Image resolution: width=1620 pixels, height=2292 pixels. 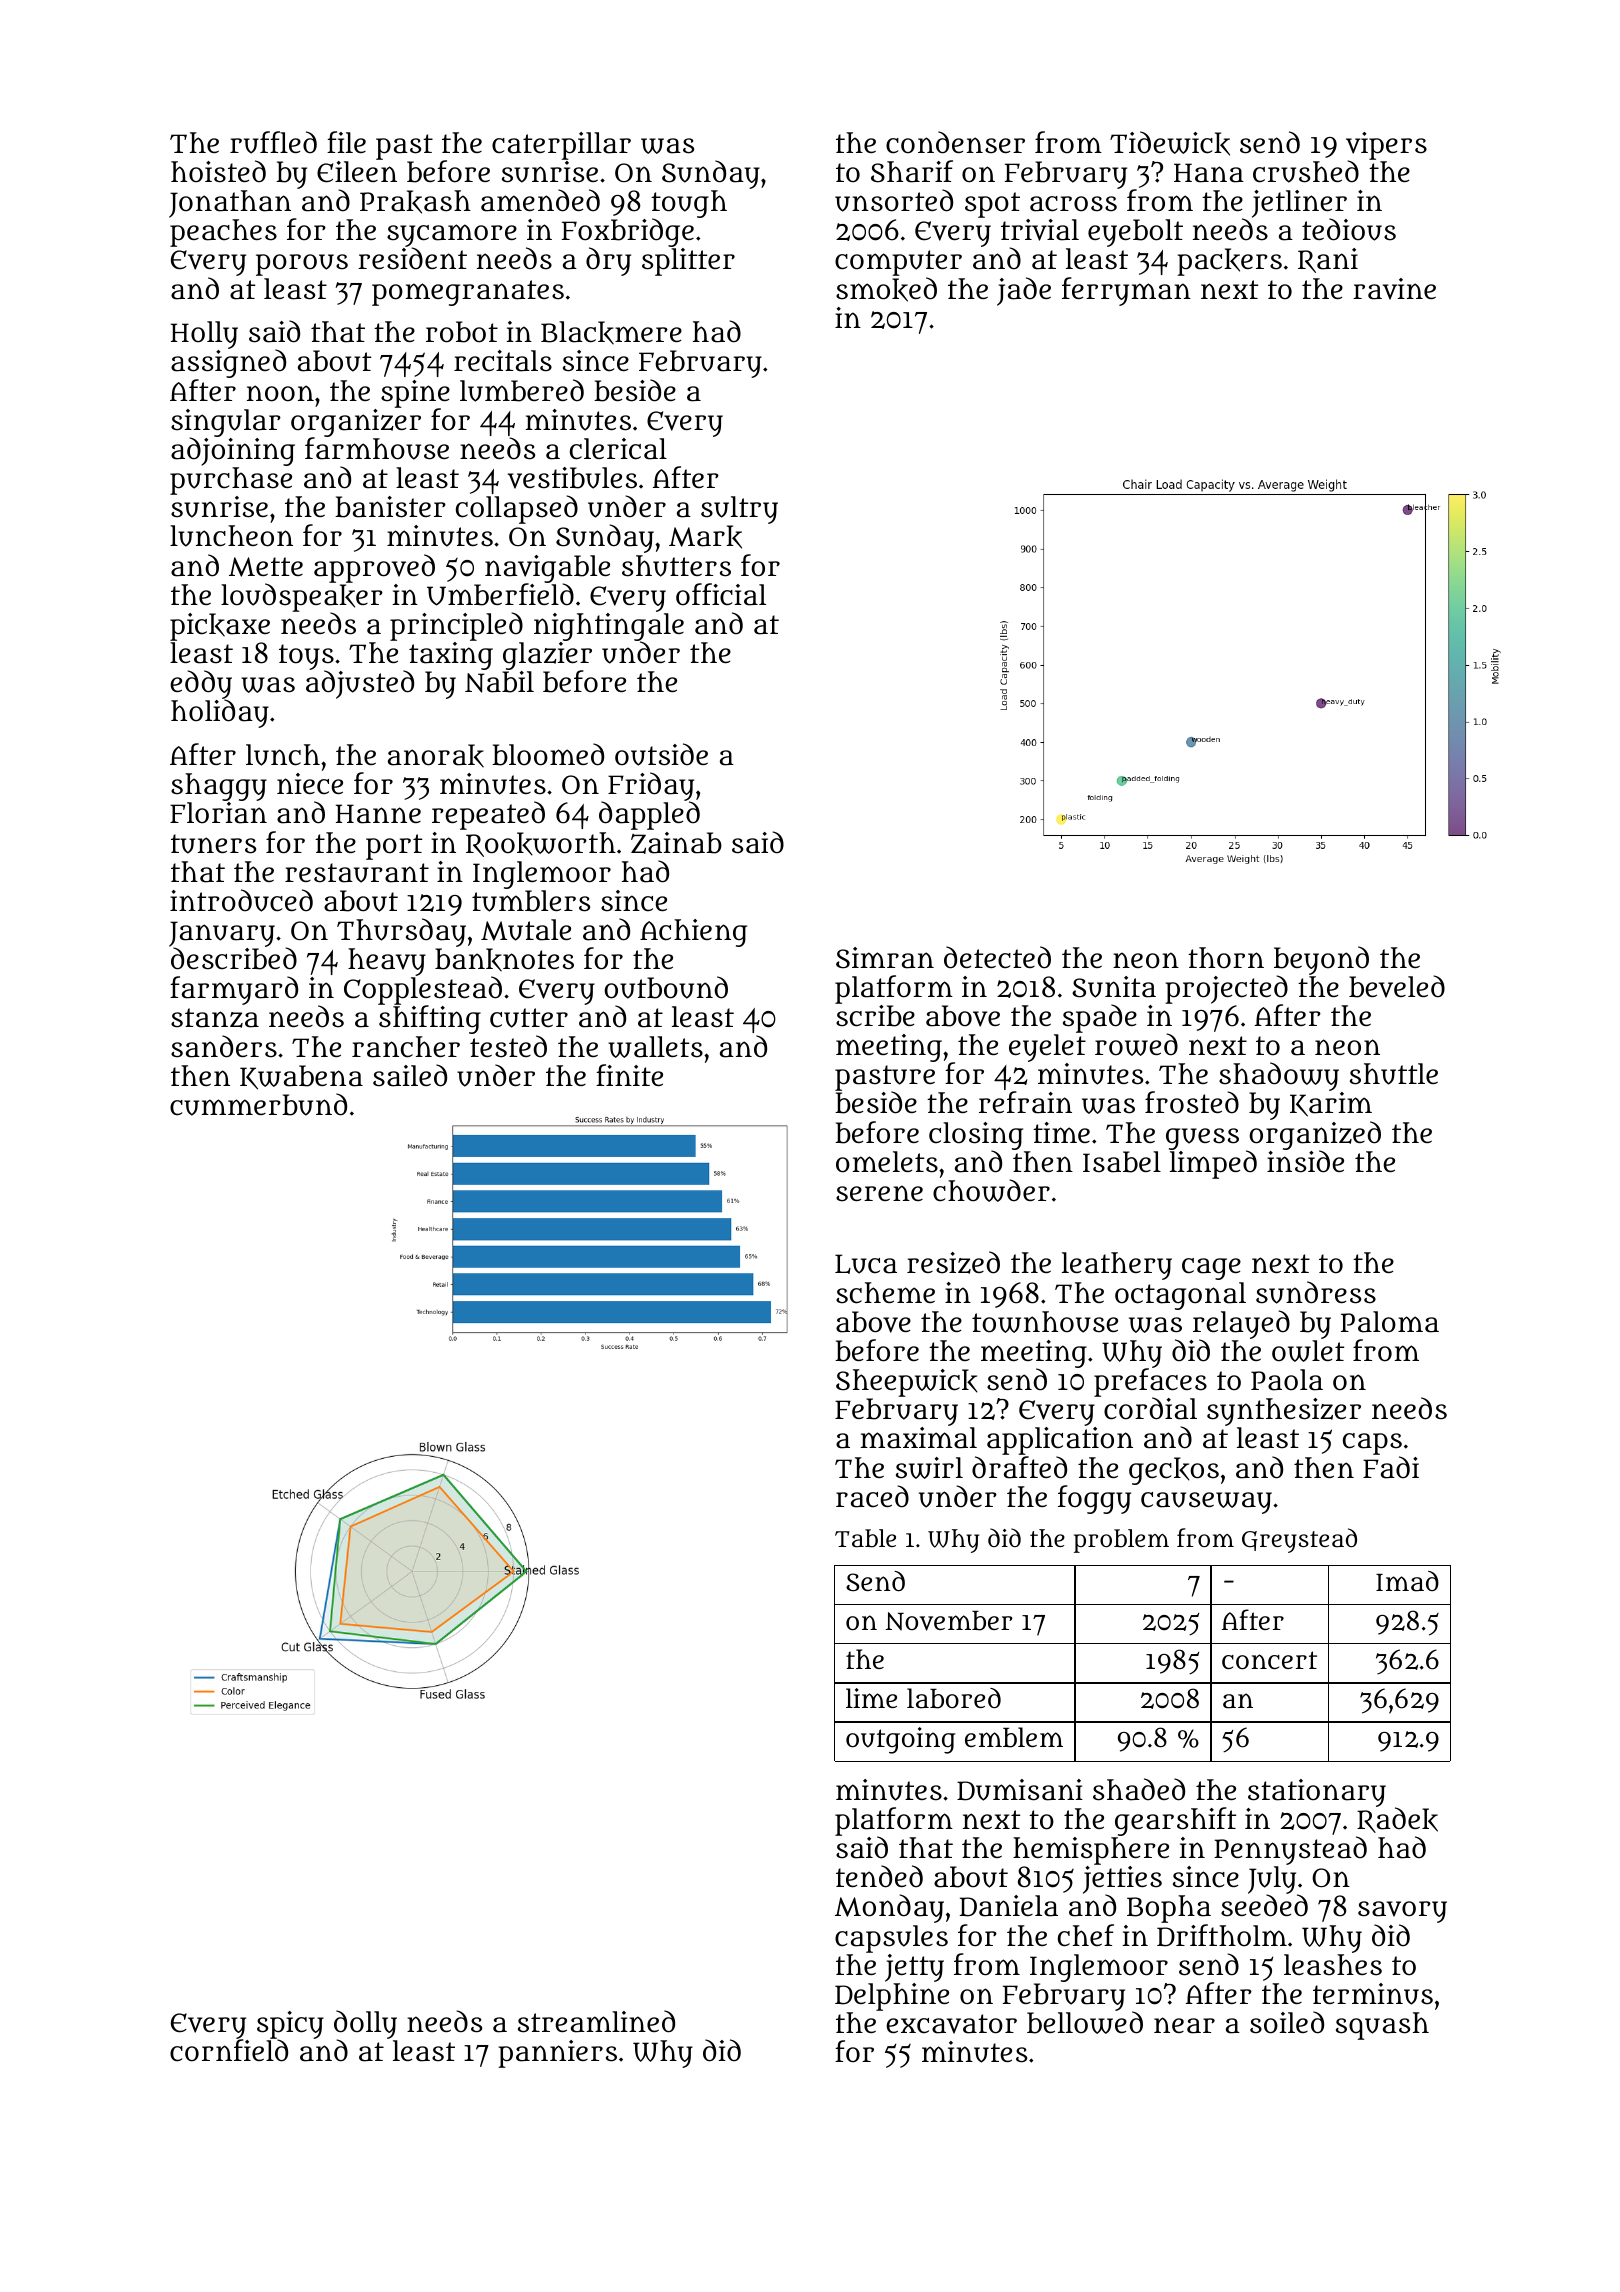 What do you see at coordinates (739, 511) in the screenshot?
I see `sultry` at bounding box center [739, 511].
